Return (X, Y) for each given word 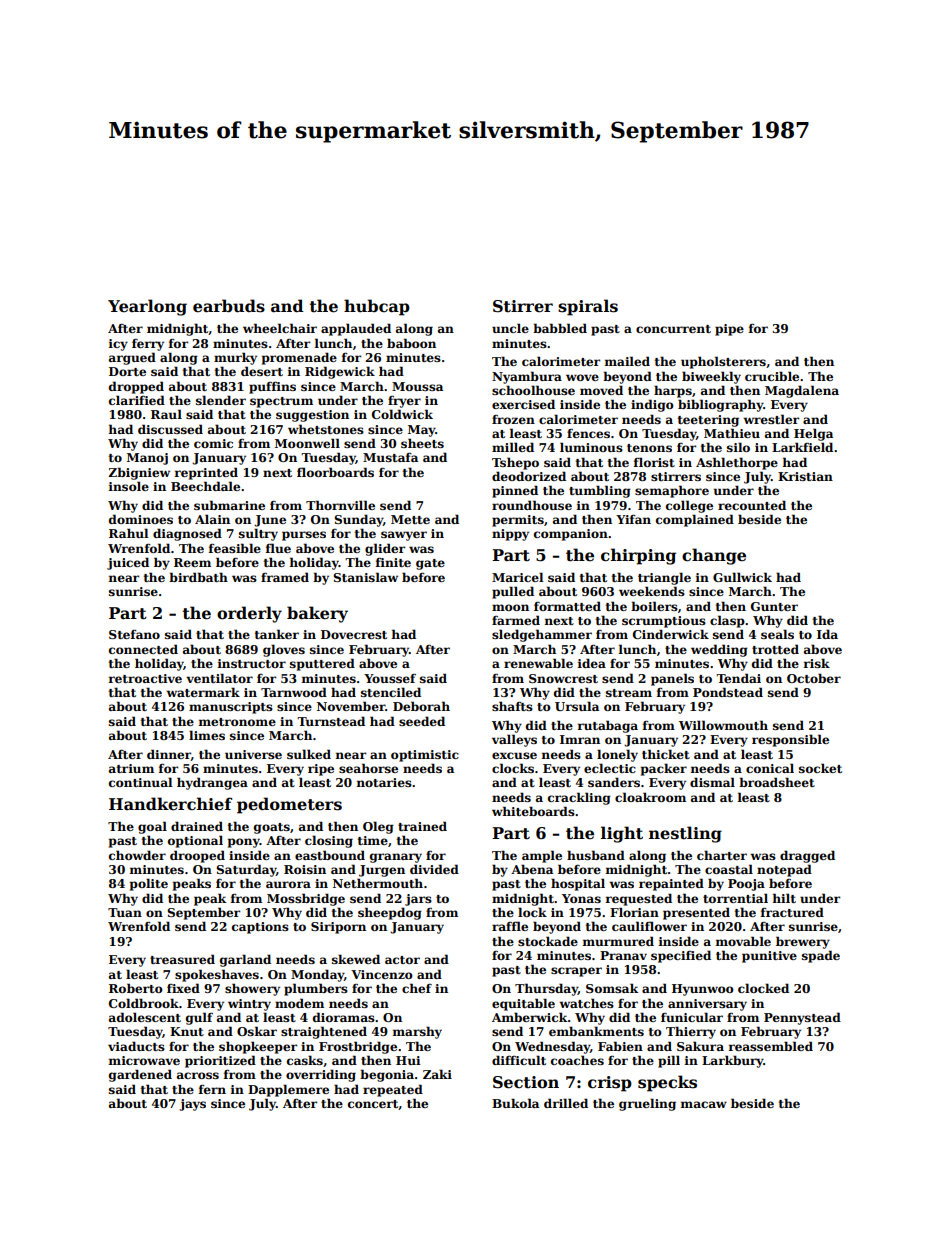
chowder (137, 855)
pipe (729, 330)
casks (305, 1060)
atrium (131, 768)
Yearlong (147, 307)
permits (518, 521)
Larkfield (802, 447)
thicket (666, 754)
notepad (784, 870)
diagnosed (187, 534)
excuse (514, 755)
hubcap (377, 307)
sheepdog (390, 913)
